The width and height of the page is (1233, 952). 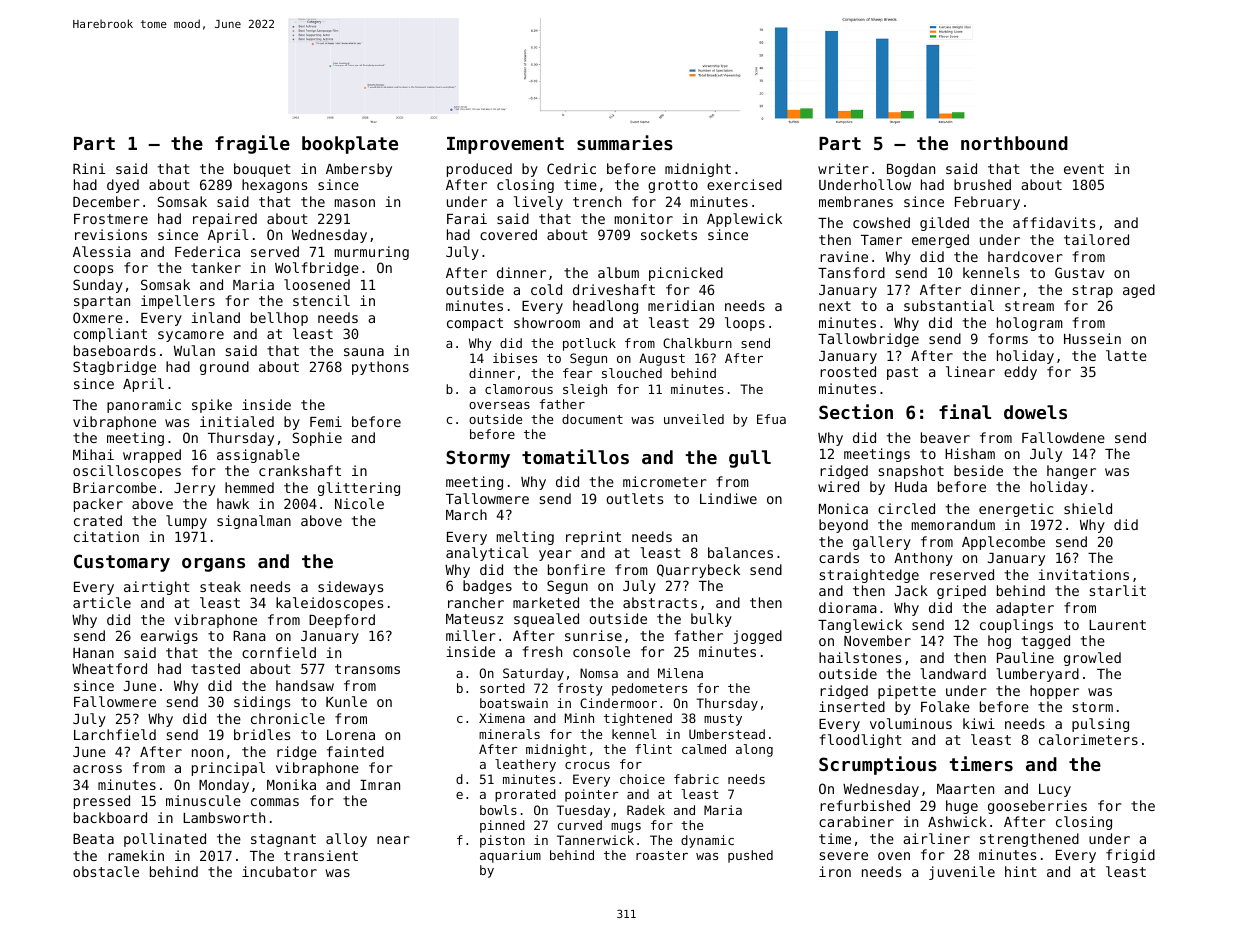 I want to click on sorted, so click(x=502, y=688).
